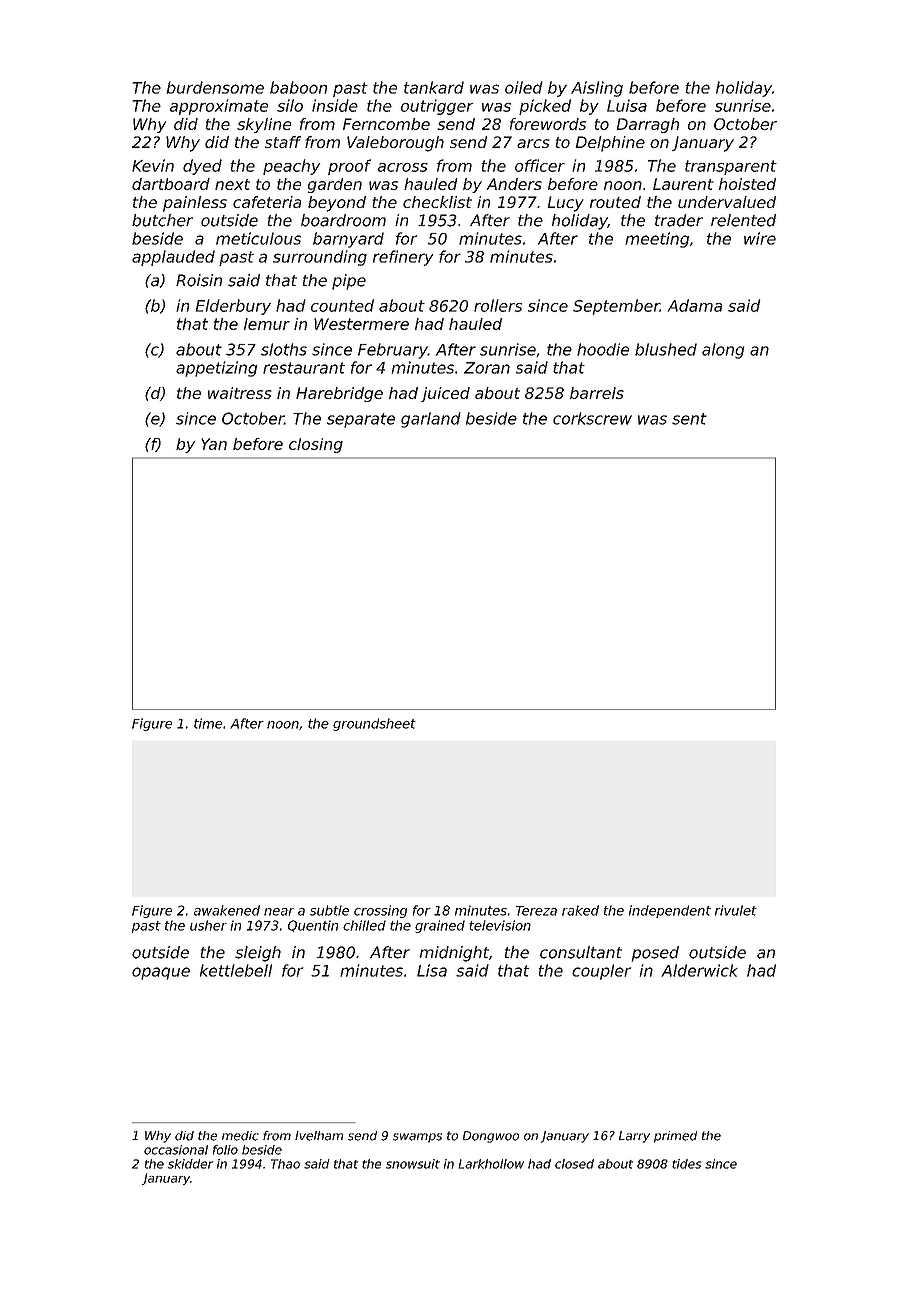 The image size is (908, 1316). What do you see at coordinates (208, 723) in the screenshot?
I see `time` at bounding box center [208, 723].
